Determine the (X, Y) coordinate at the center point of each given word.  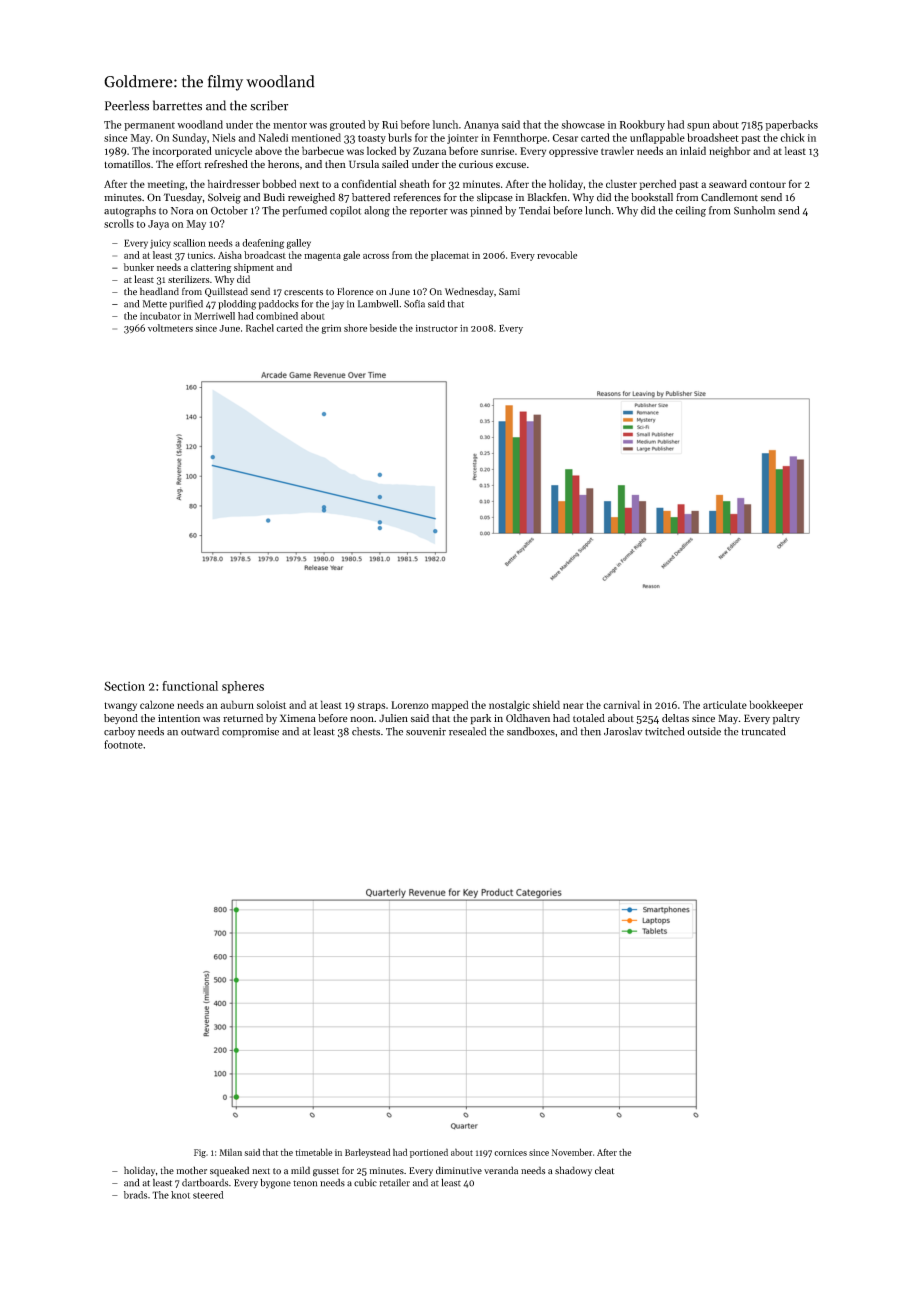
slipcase (495, 198)
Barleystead (367, 1153)
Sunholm (754, 210)
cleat (604, 1170)
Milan (230, 1152)
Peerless (127, 105)
